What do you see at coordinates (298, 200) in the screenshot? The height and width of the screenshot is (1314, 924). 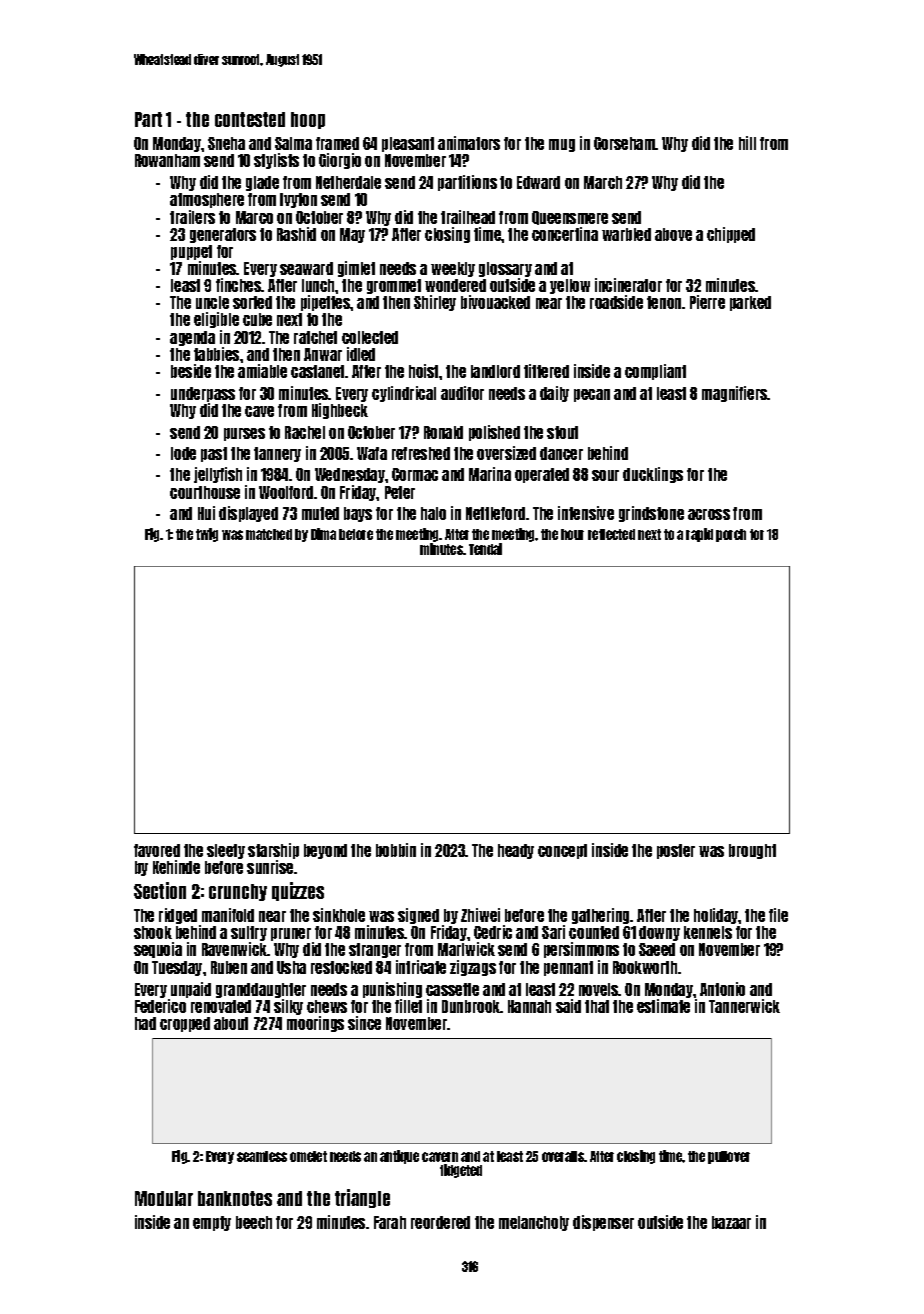 I see `Ivyton` at bounding box center [298, 200].
